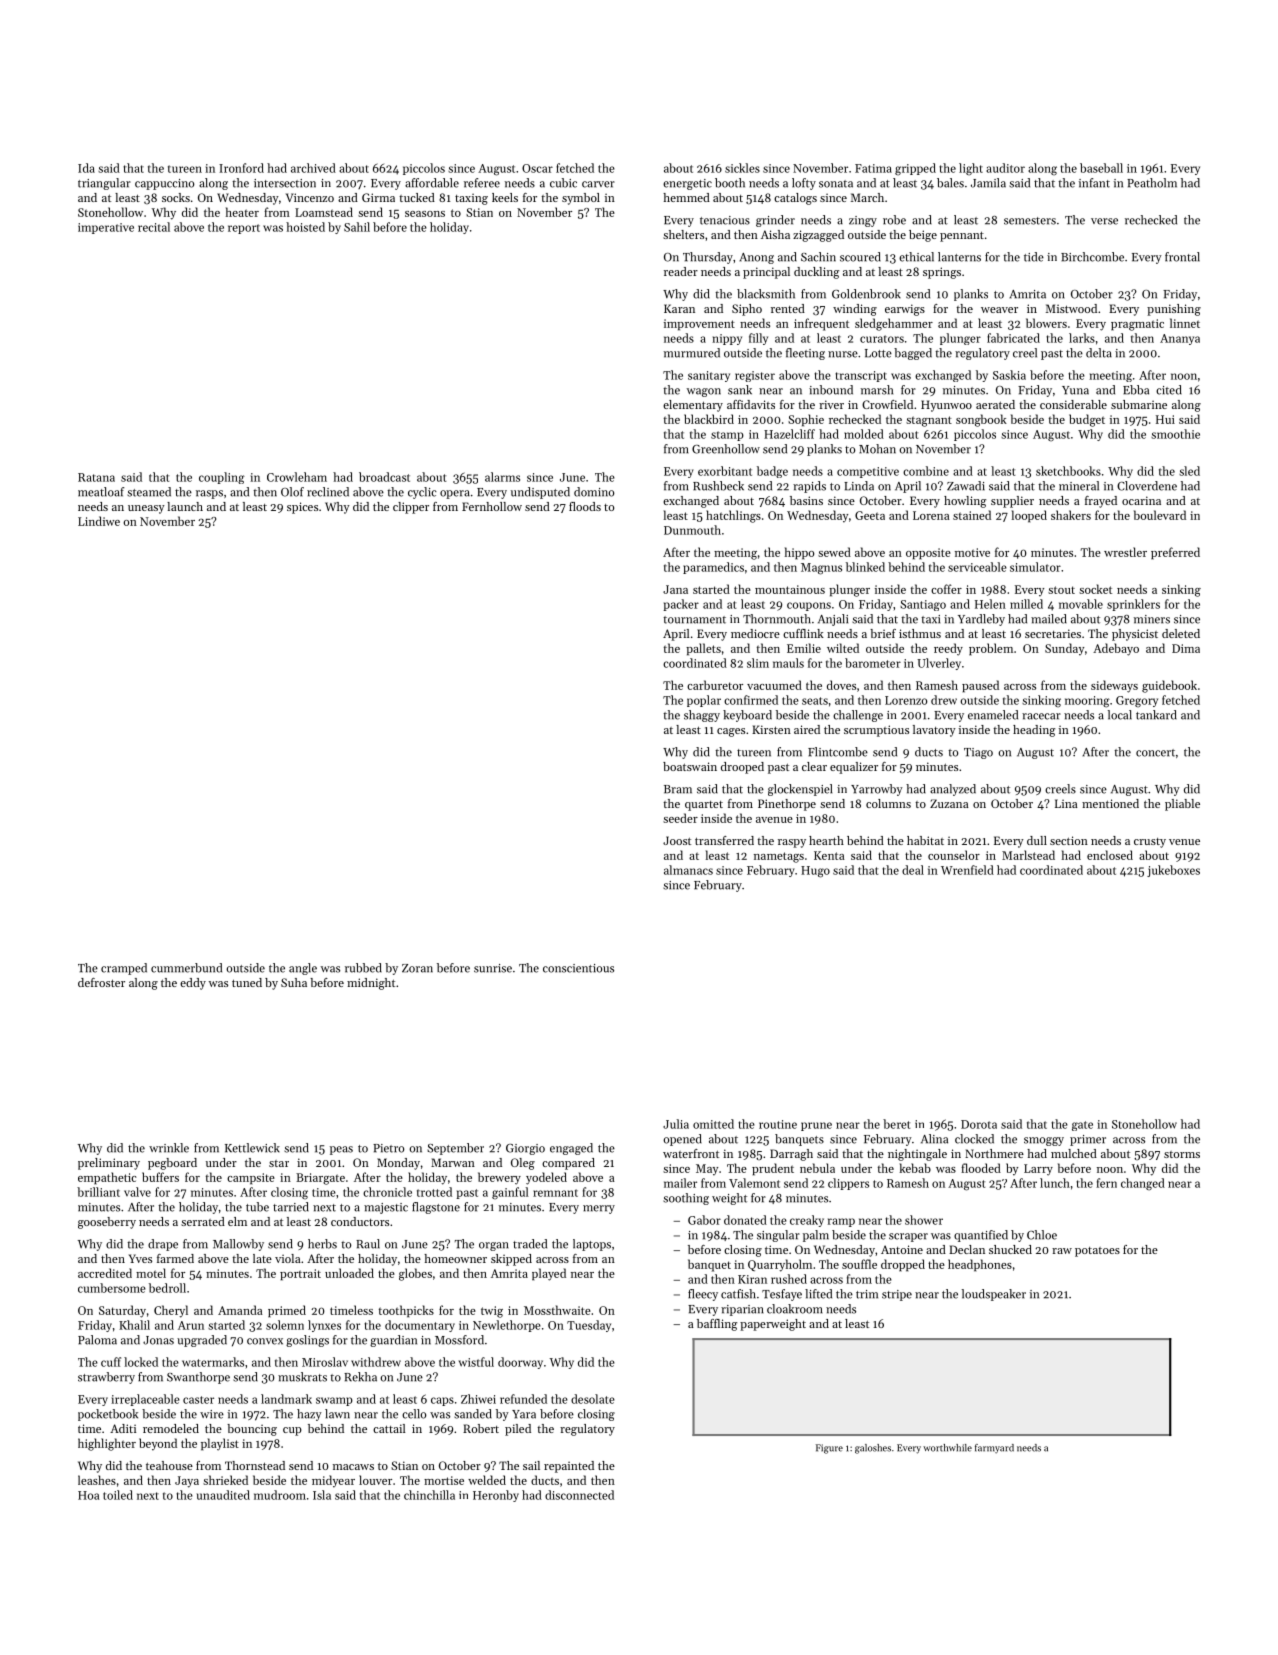 This screenshot has height=1655, width=1278. What do you see at coordinates (310, 197) in the screenshot?
I see `Vincenzo` at bounding box center [310, 197].
